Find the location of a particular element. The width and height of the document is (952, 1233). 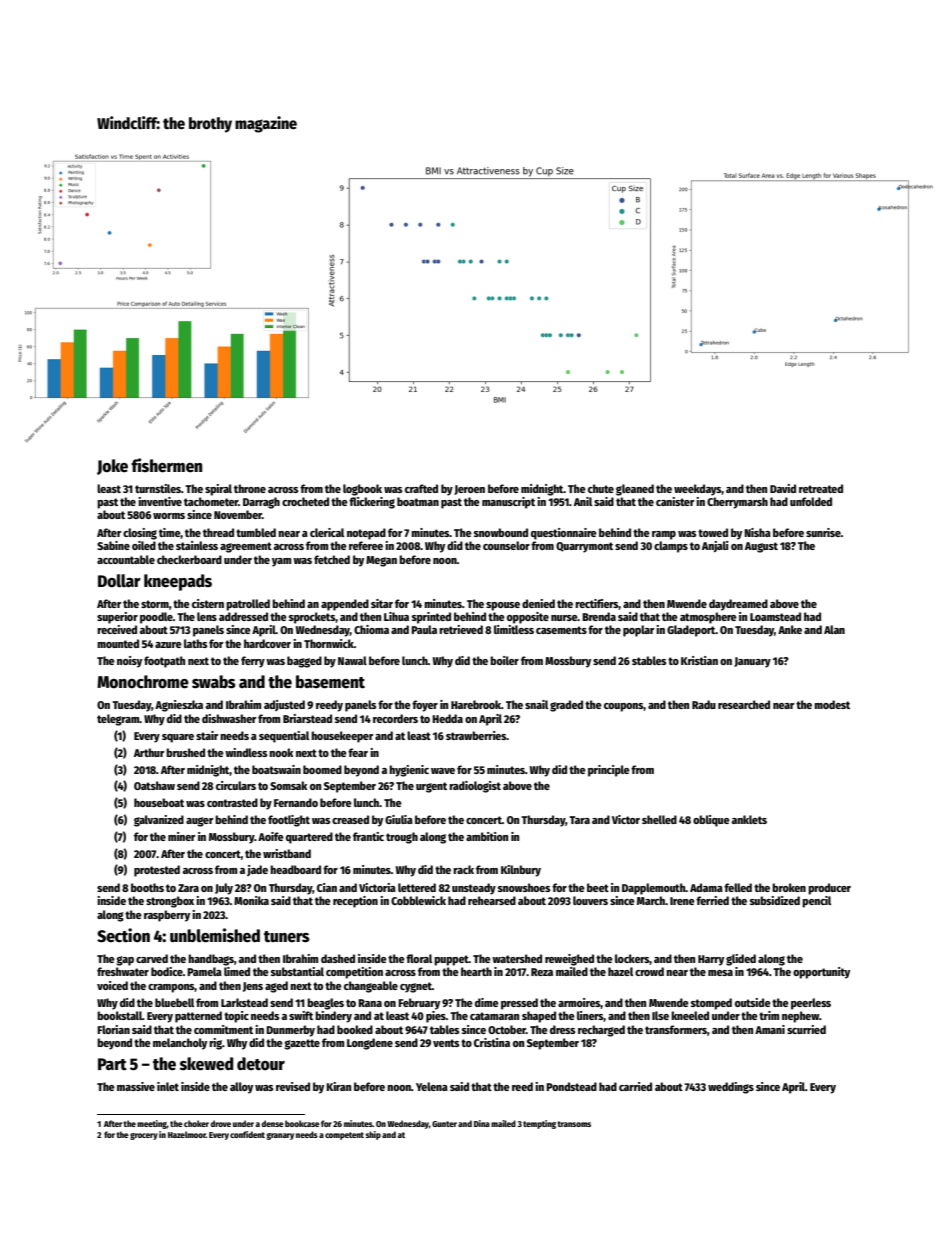

Cristina is located at coordinates (492, 1042).
